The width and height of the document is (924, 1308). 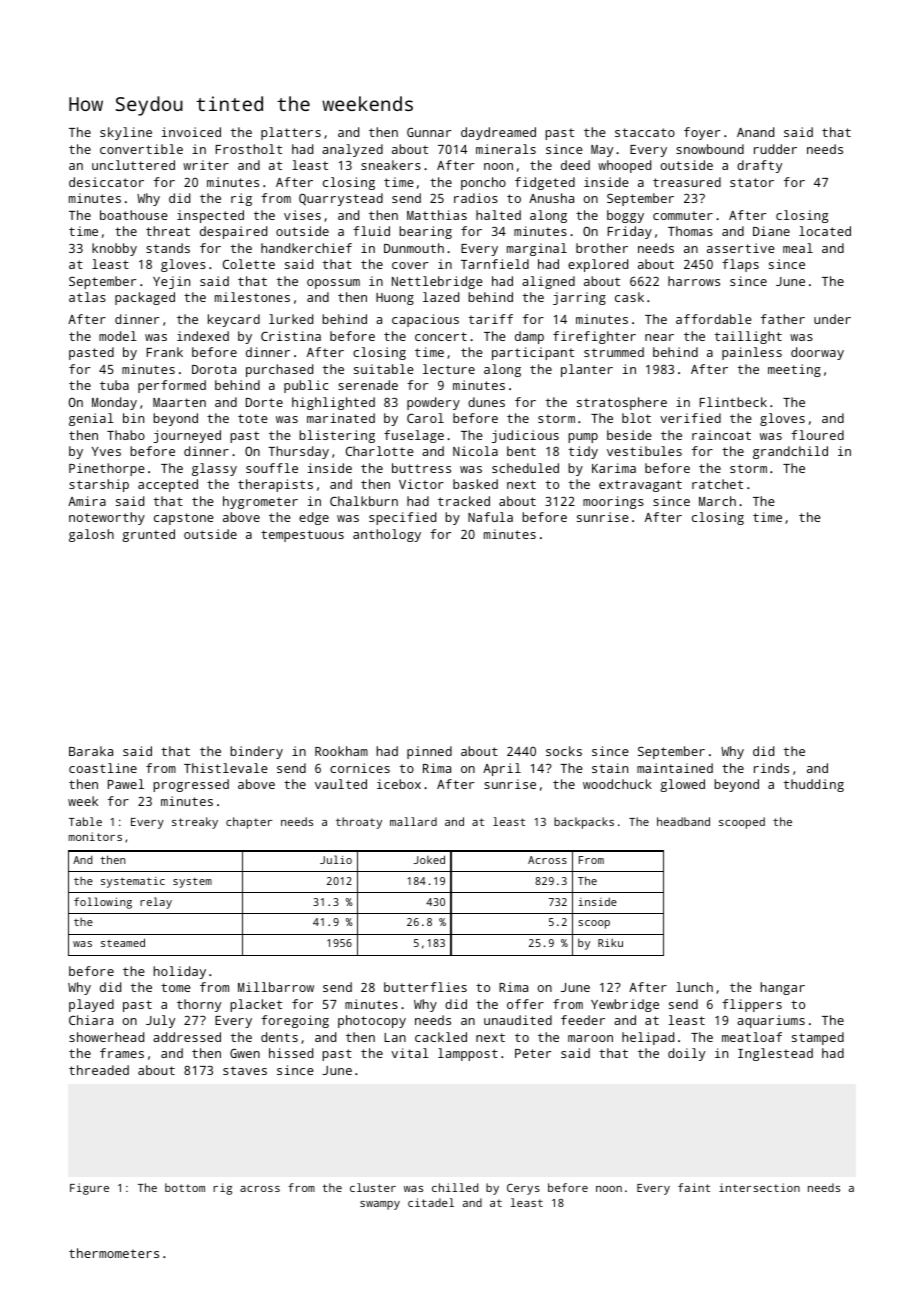 What do you see at coordinates (126, 133) in the document?
I see `skyline` at bounding box center [126, 133].
